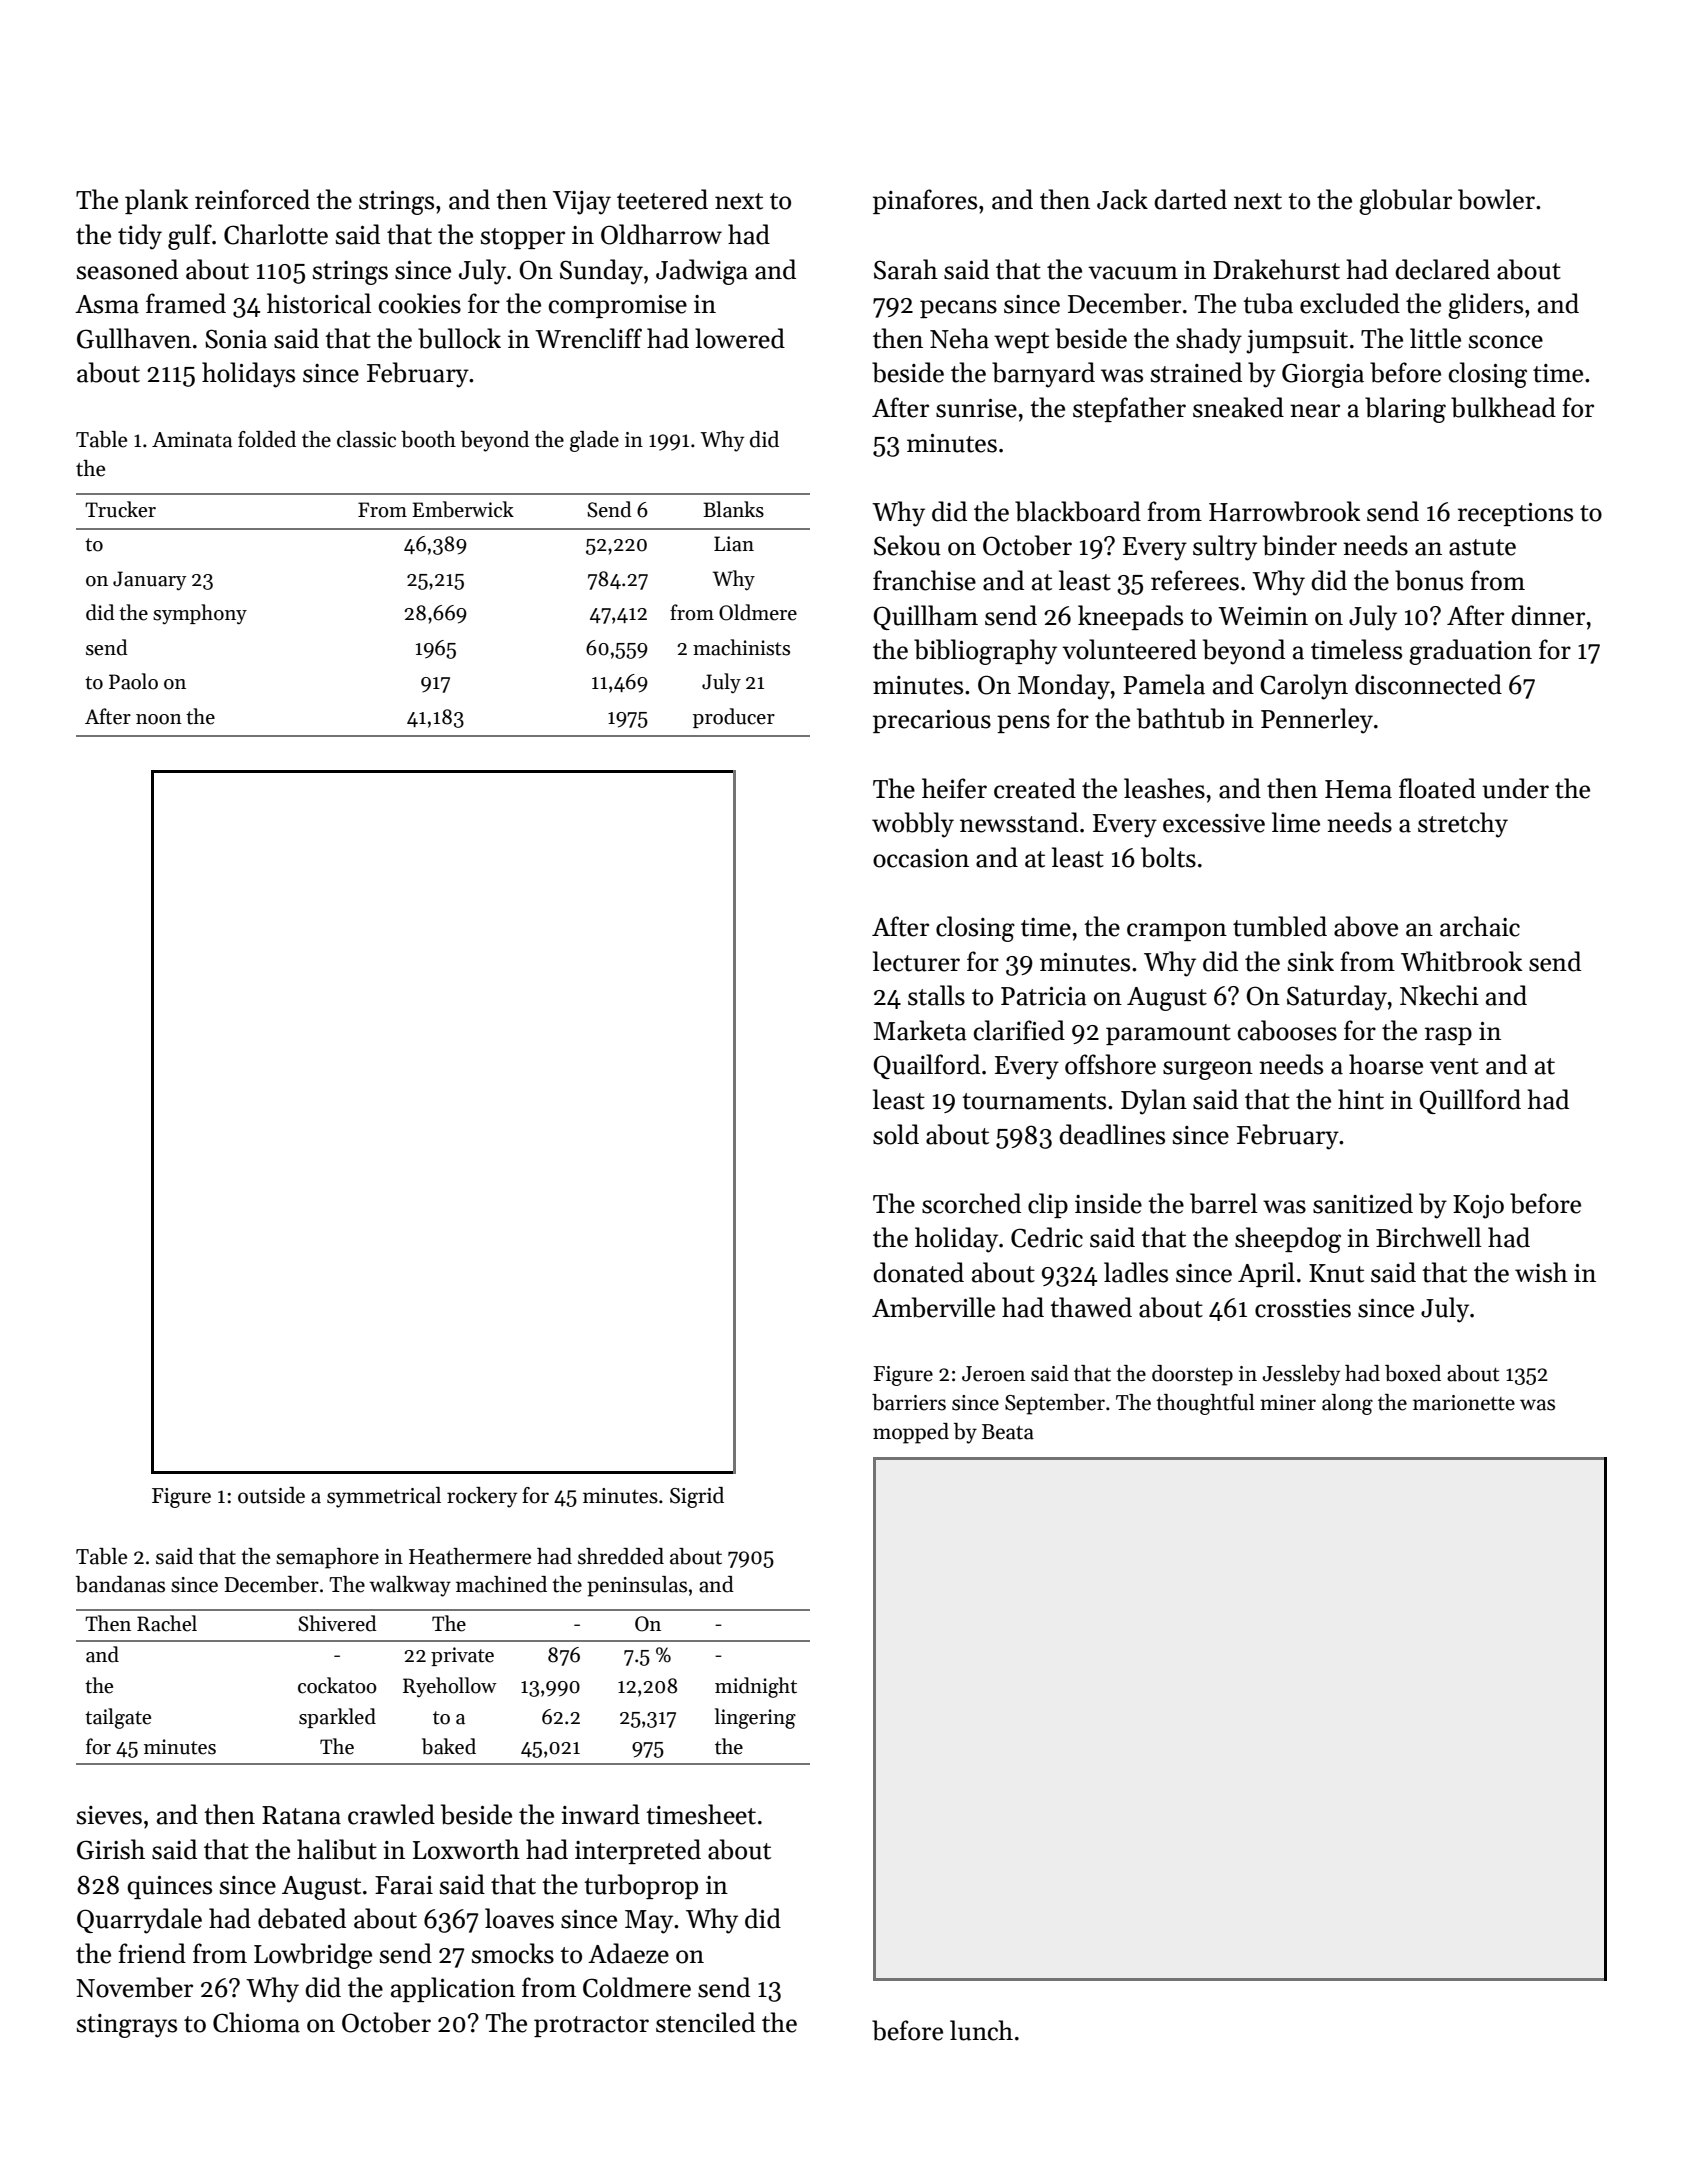  Describe the element at coordinates (313, 1956) in the screenshot. I see `Lowbridge` at that location.
